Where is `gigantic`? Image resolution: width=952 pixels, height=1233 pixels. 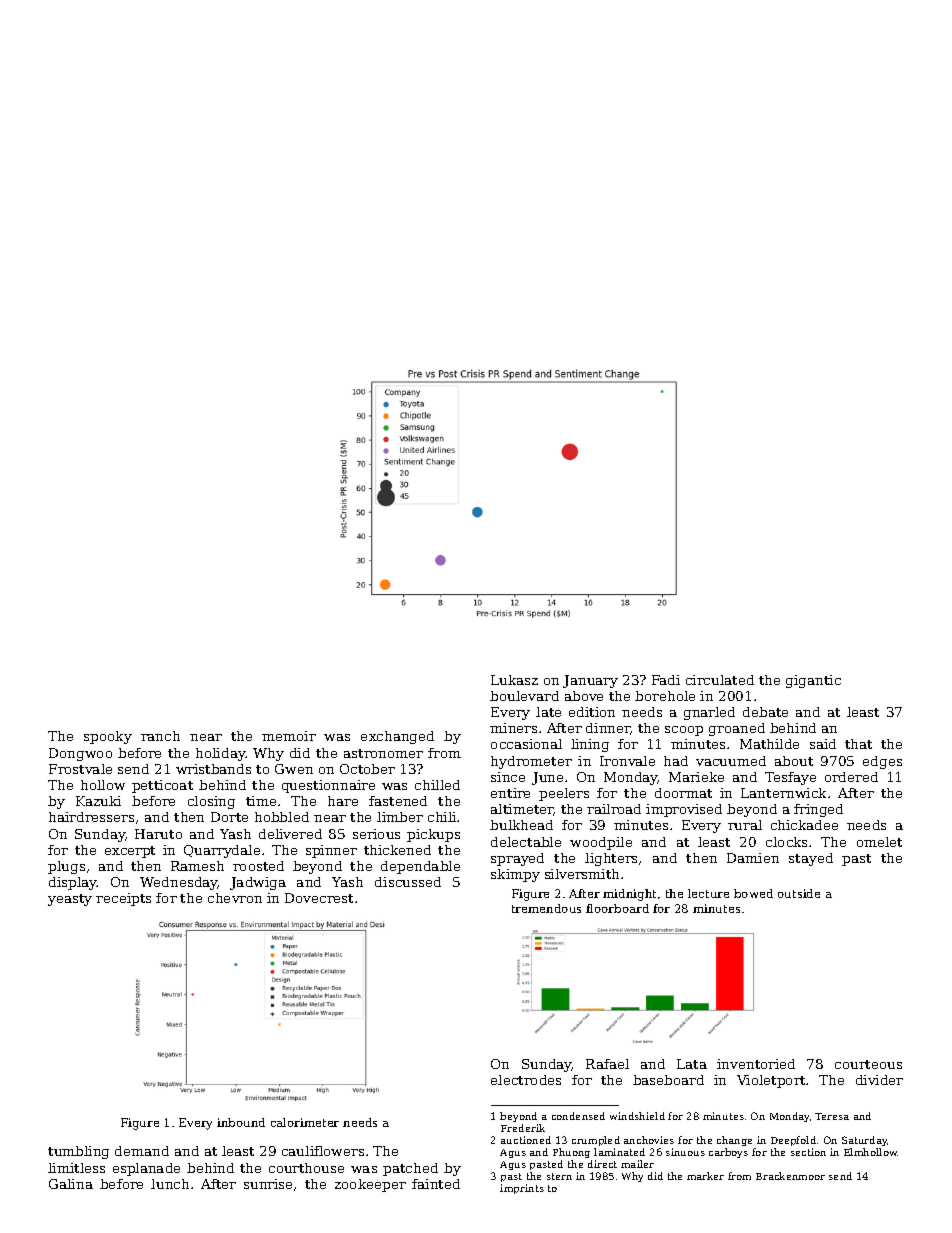
gigantic is located at coordinates (813, 681).
